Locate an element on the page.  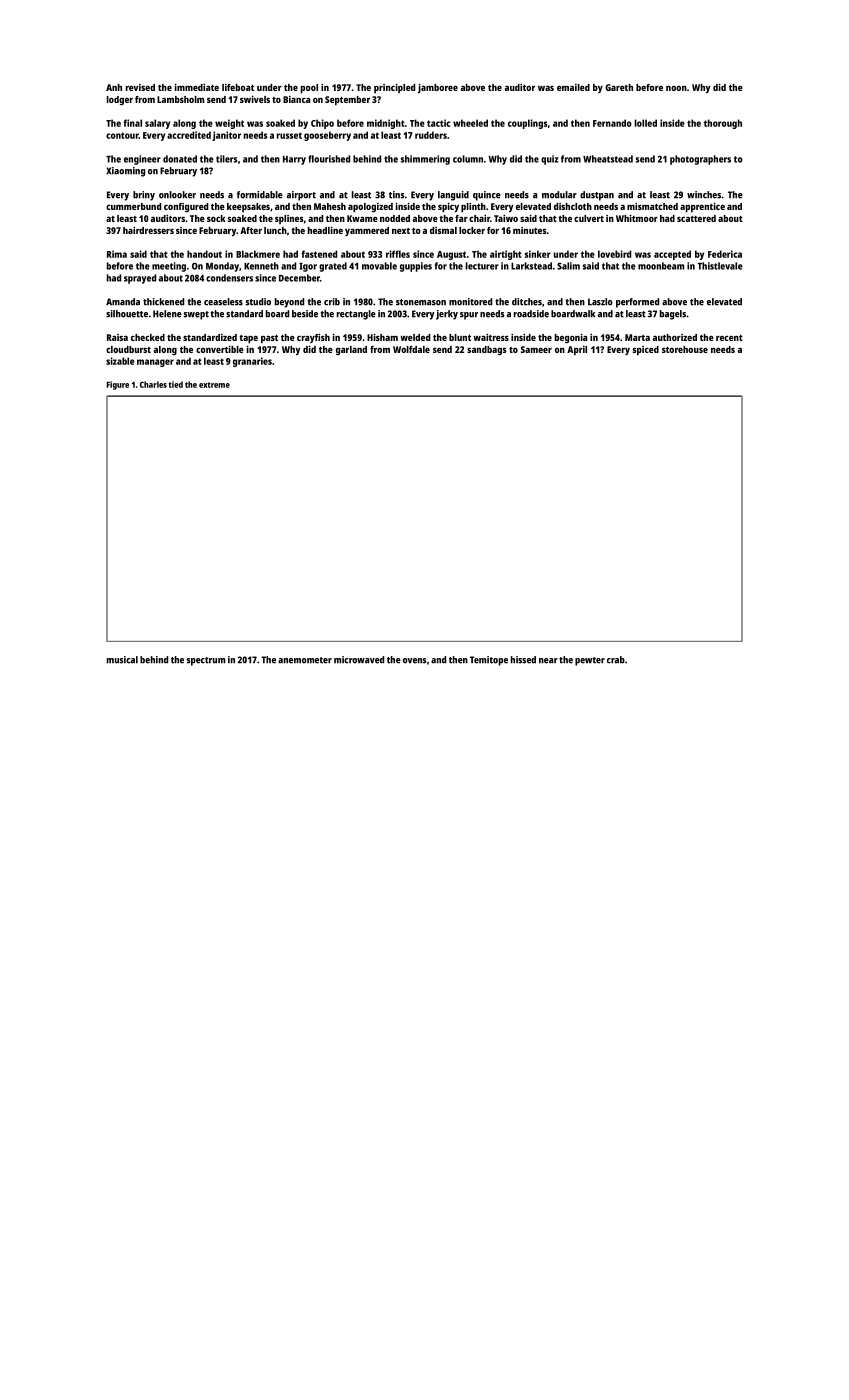
swept is located at coordinates (196, 315).
